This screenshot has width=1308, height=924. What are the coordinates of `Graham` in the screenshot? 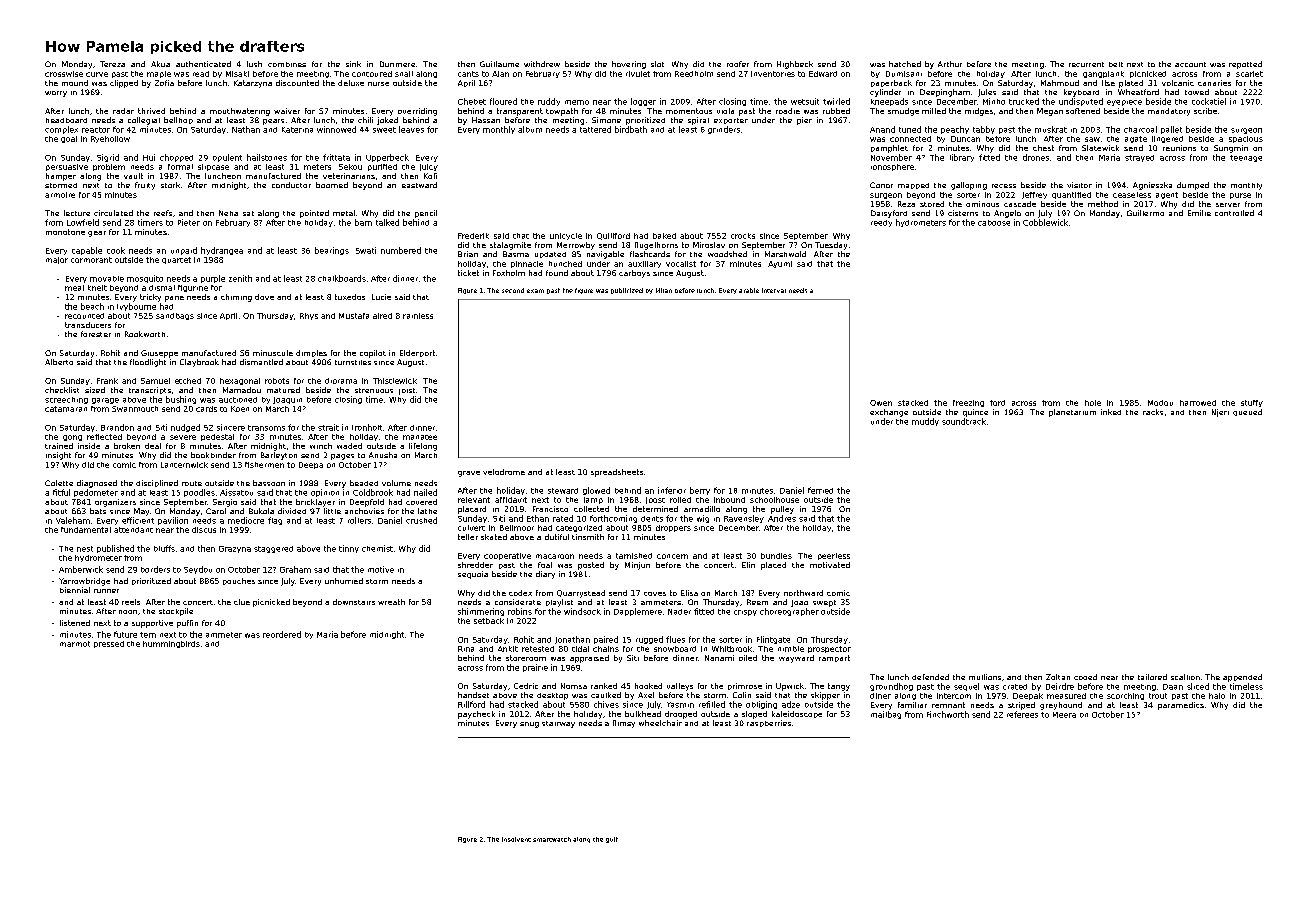 It's located at (295, 569).
